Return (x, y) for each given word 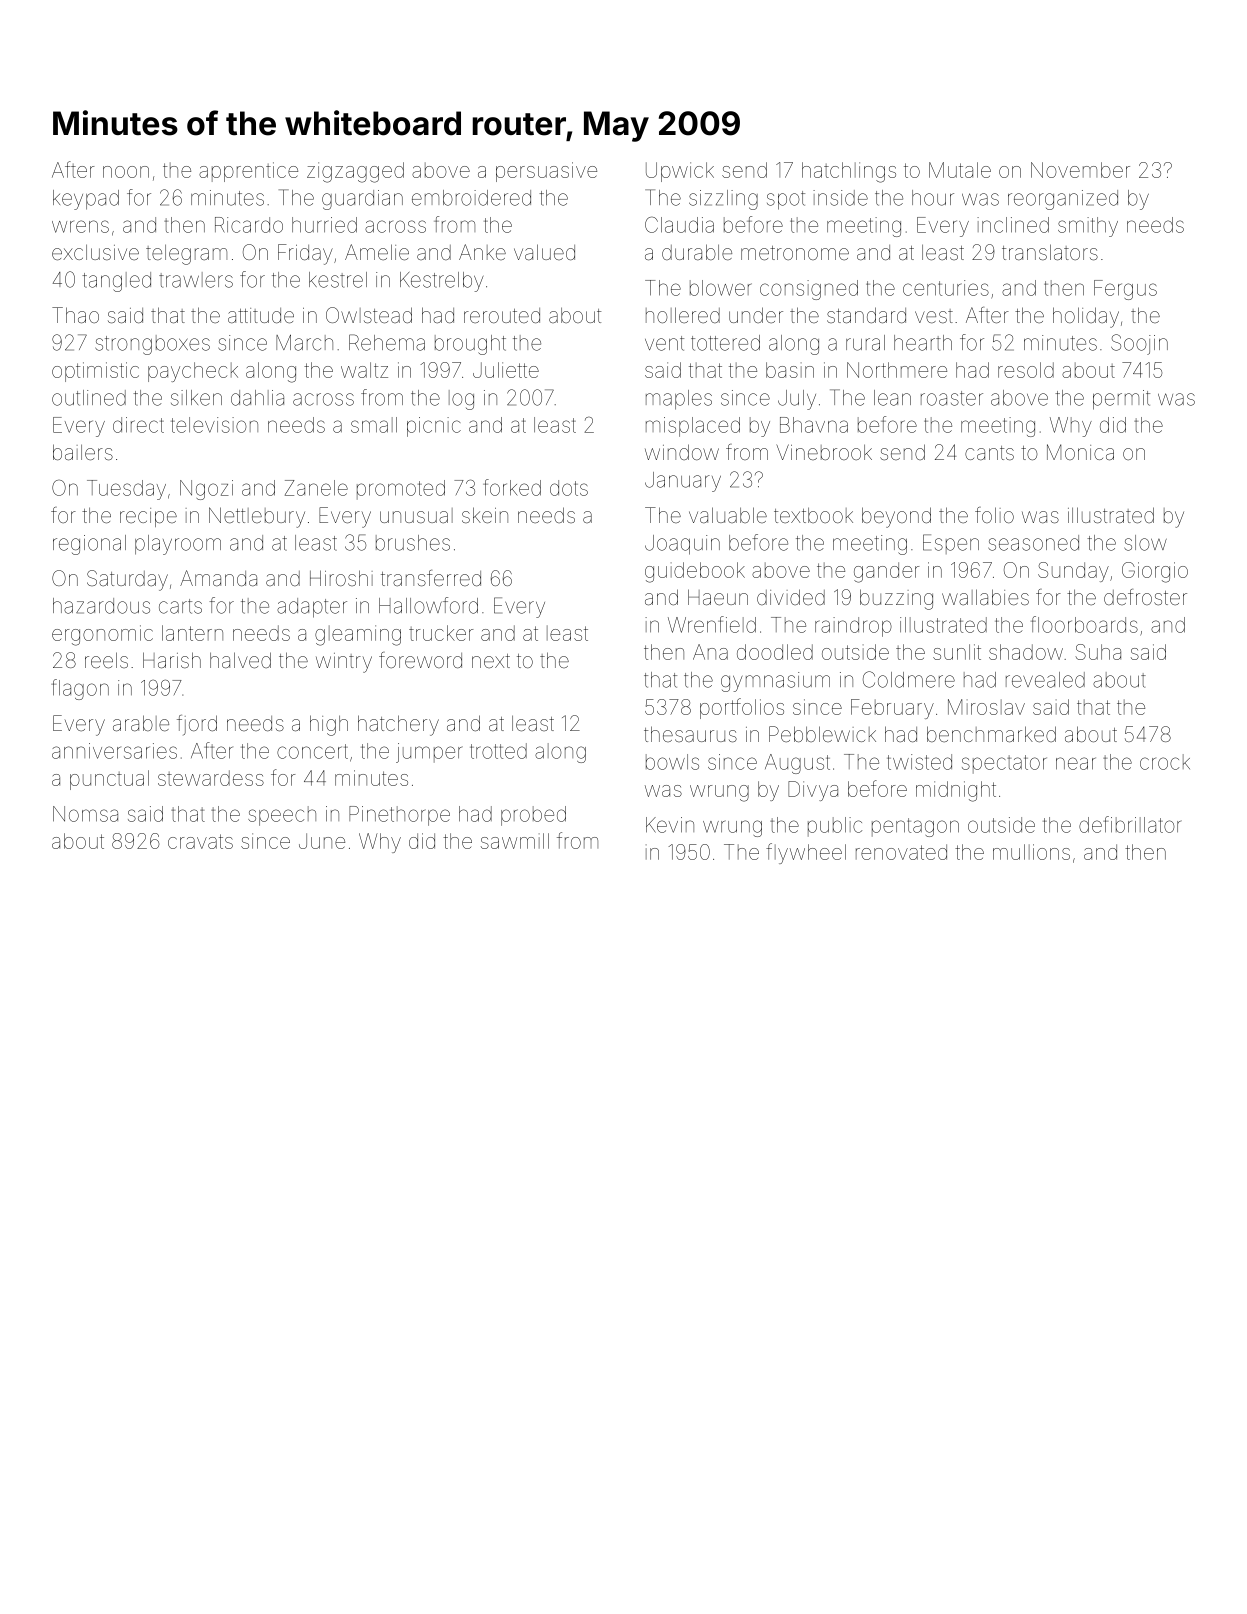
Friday (305, 254)
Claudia (679, 225)
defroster (1145, 597)
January (683, 482)
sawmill (515, 841)
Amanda (218, 578)
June (322, 841)
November (1080, 170)
